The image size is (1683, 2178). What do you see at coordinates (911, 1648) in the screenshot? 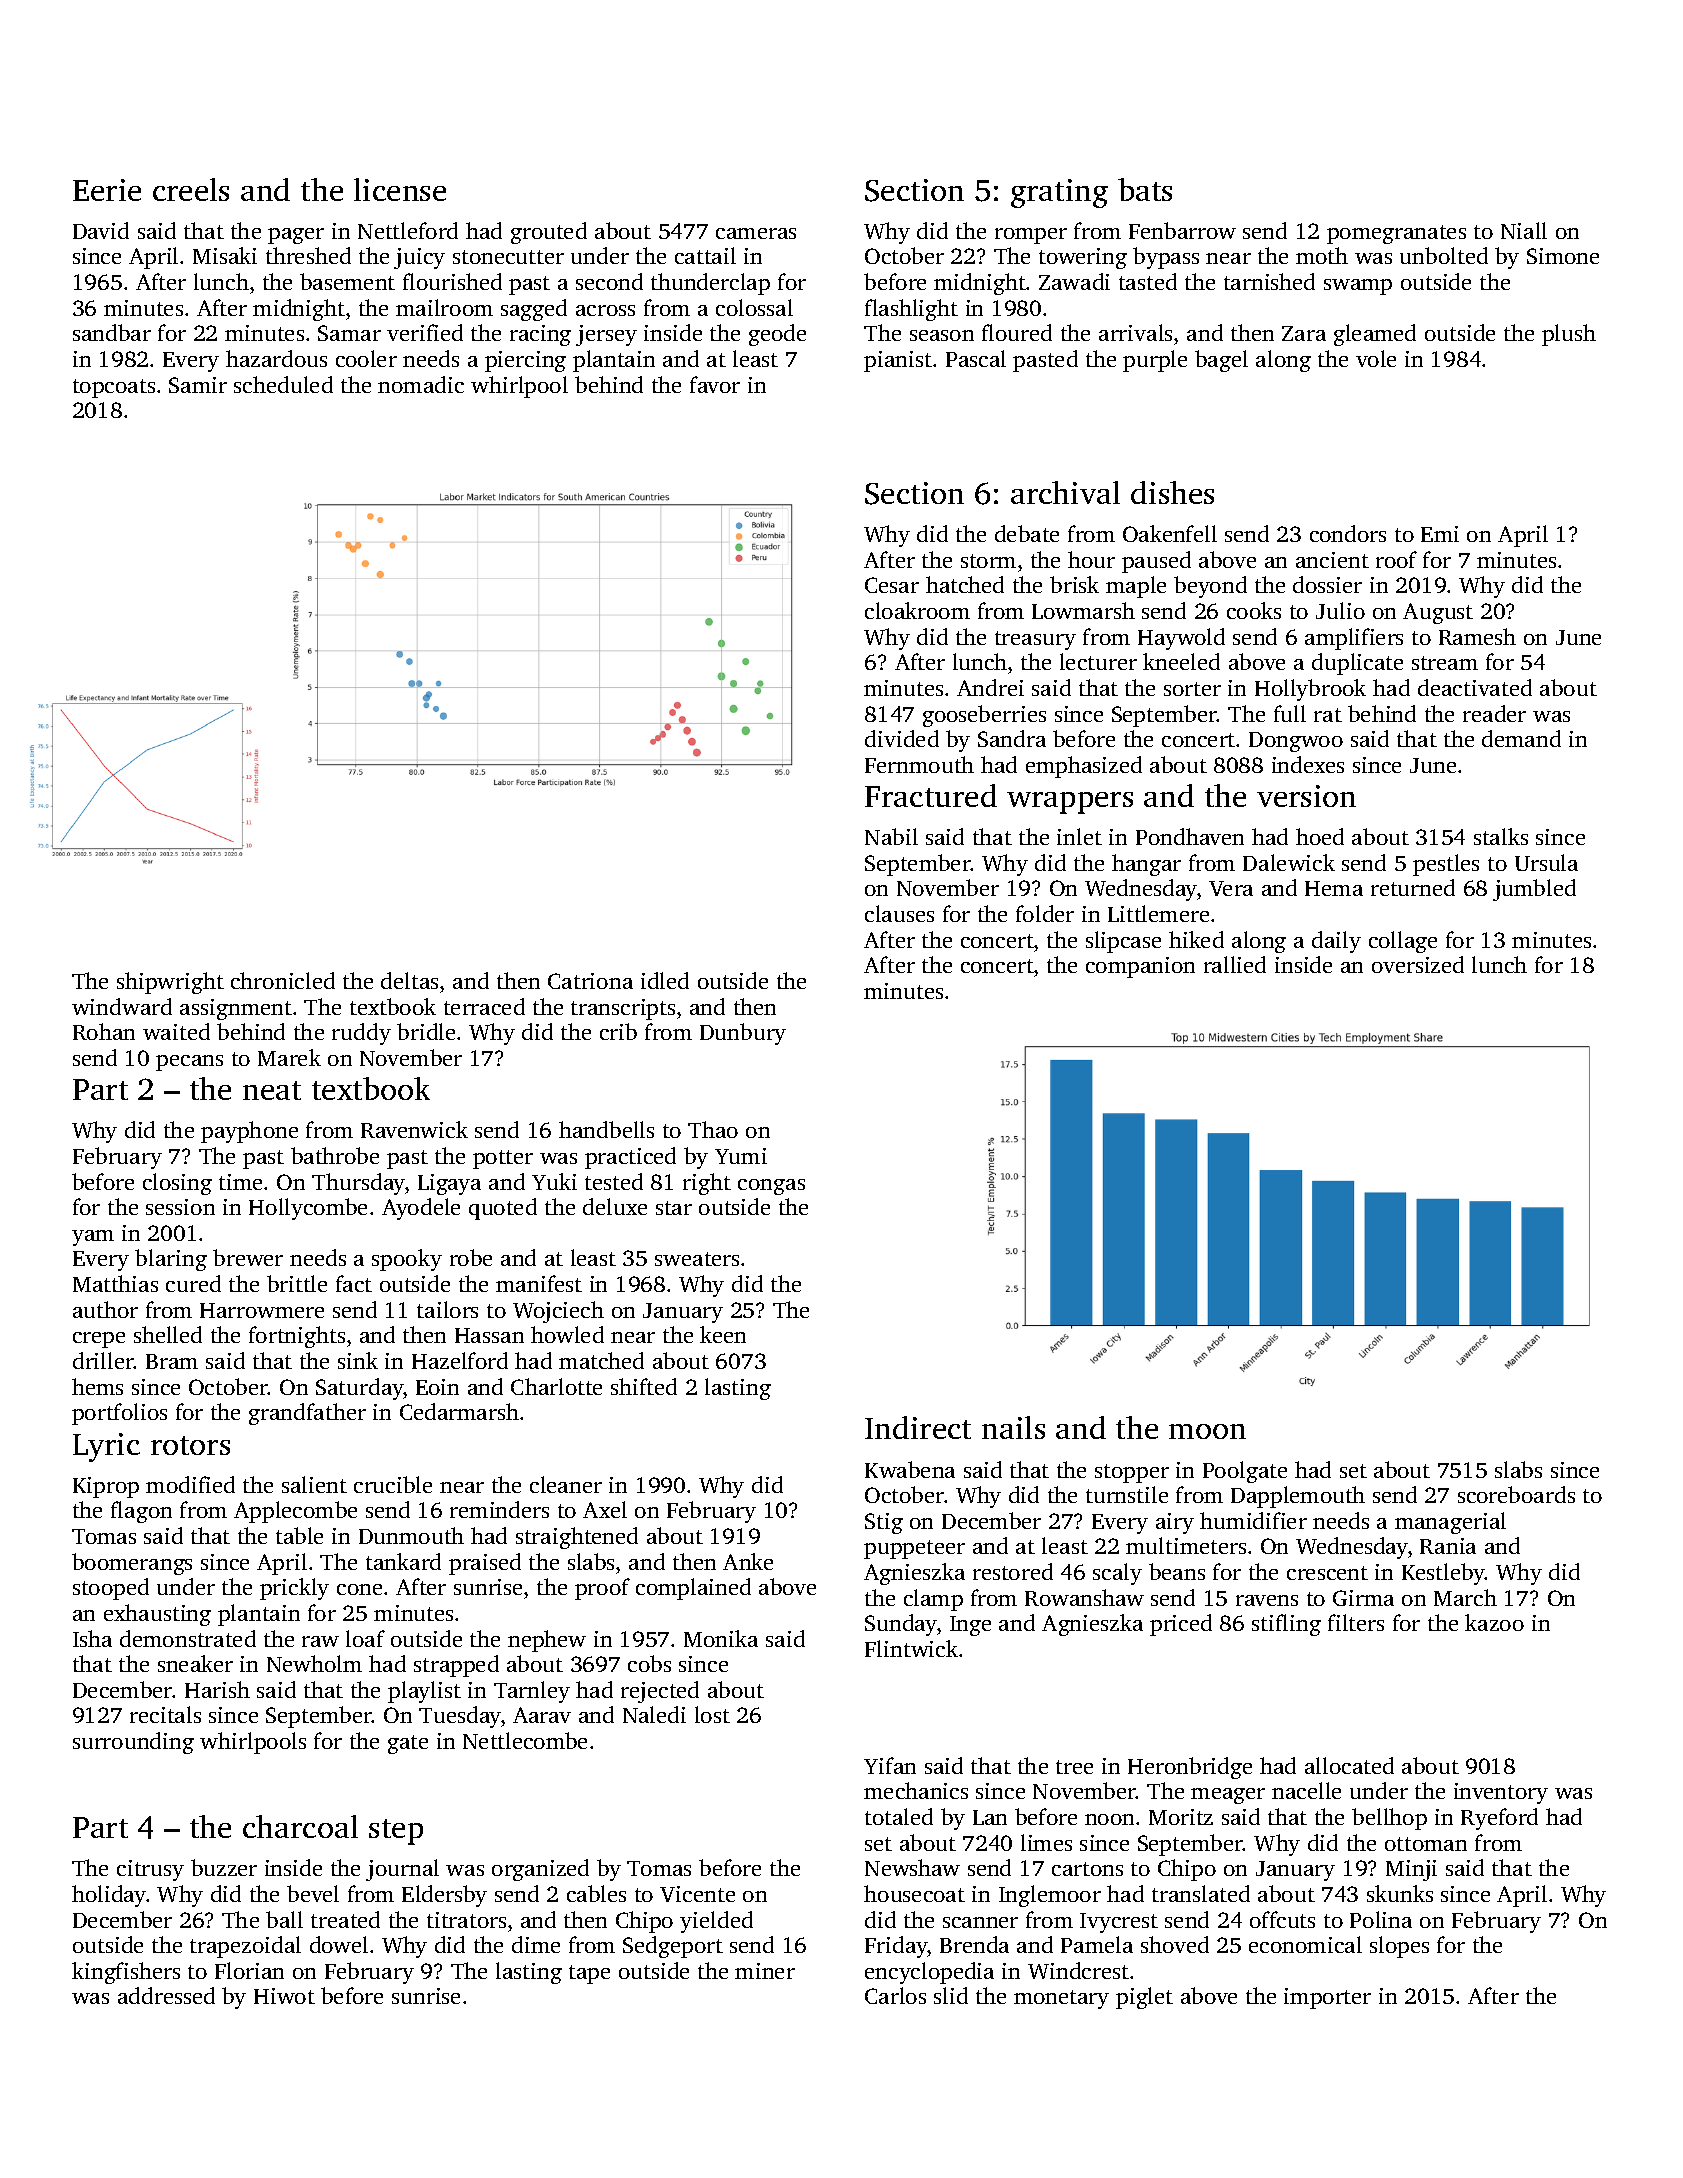
I see `Flintwick` at bounding box center [911, 1648].
